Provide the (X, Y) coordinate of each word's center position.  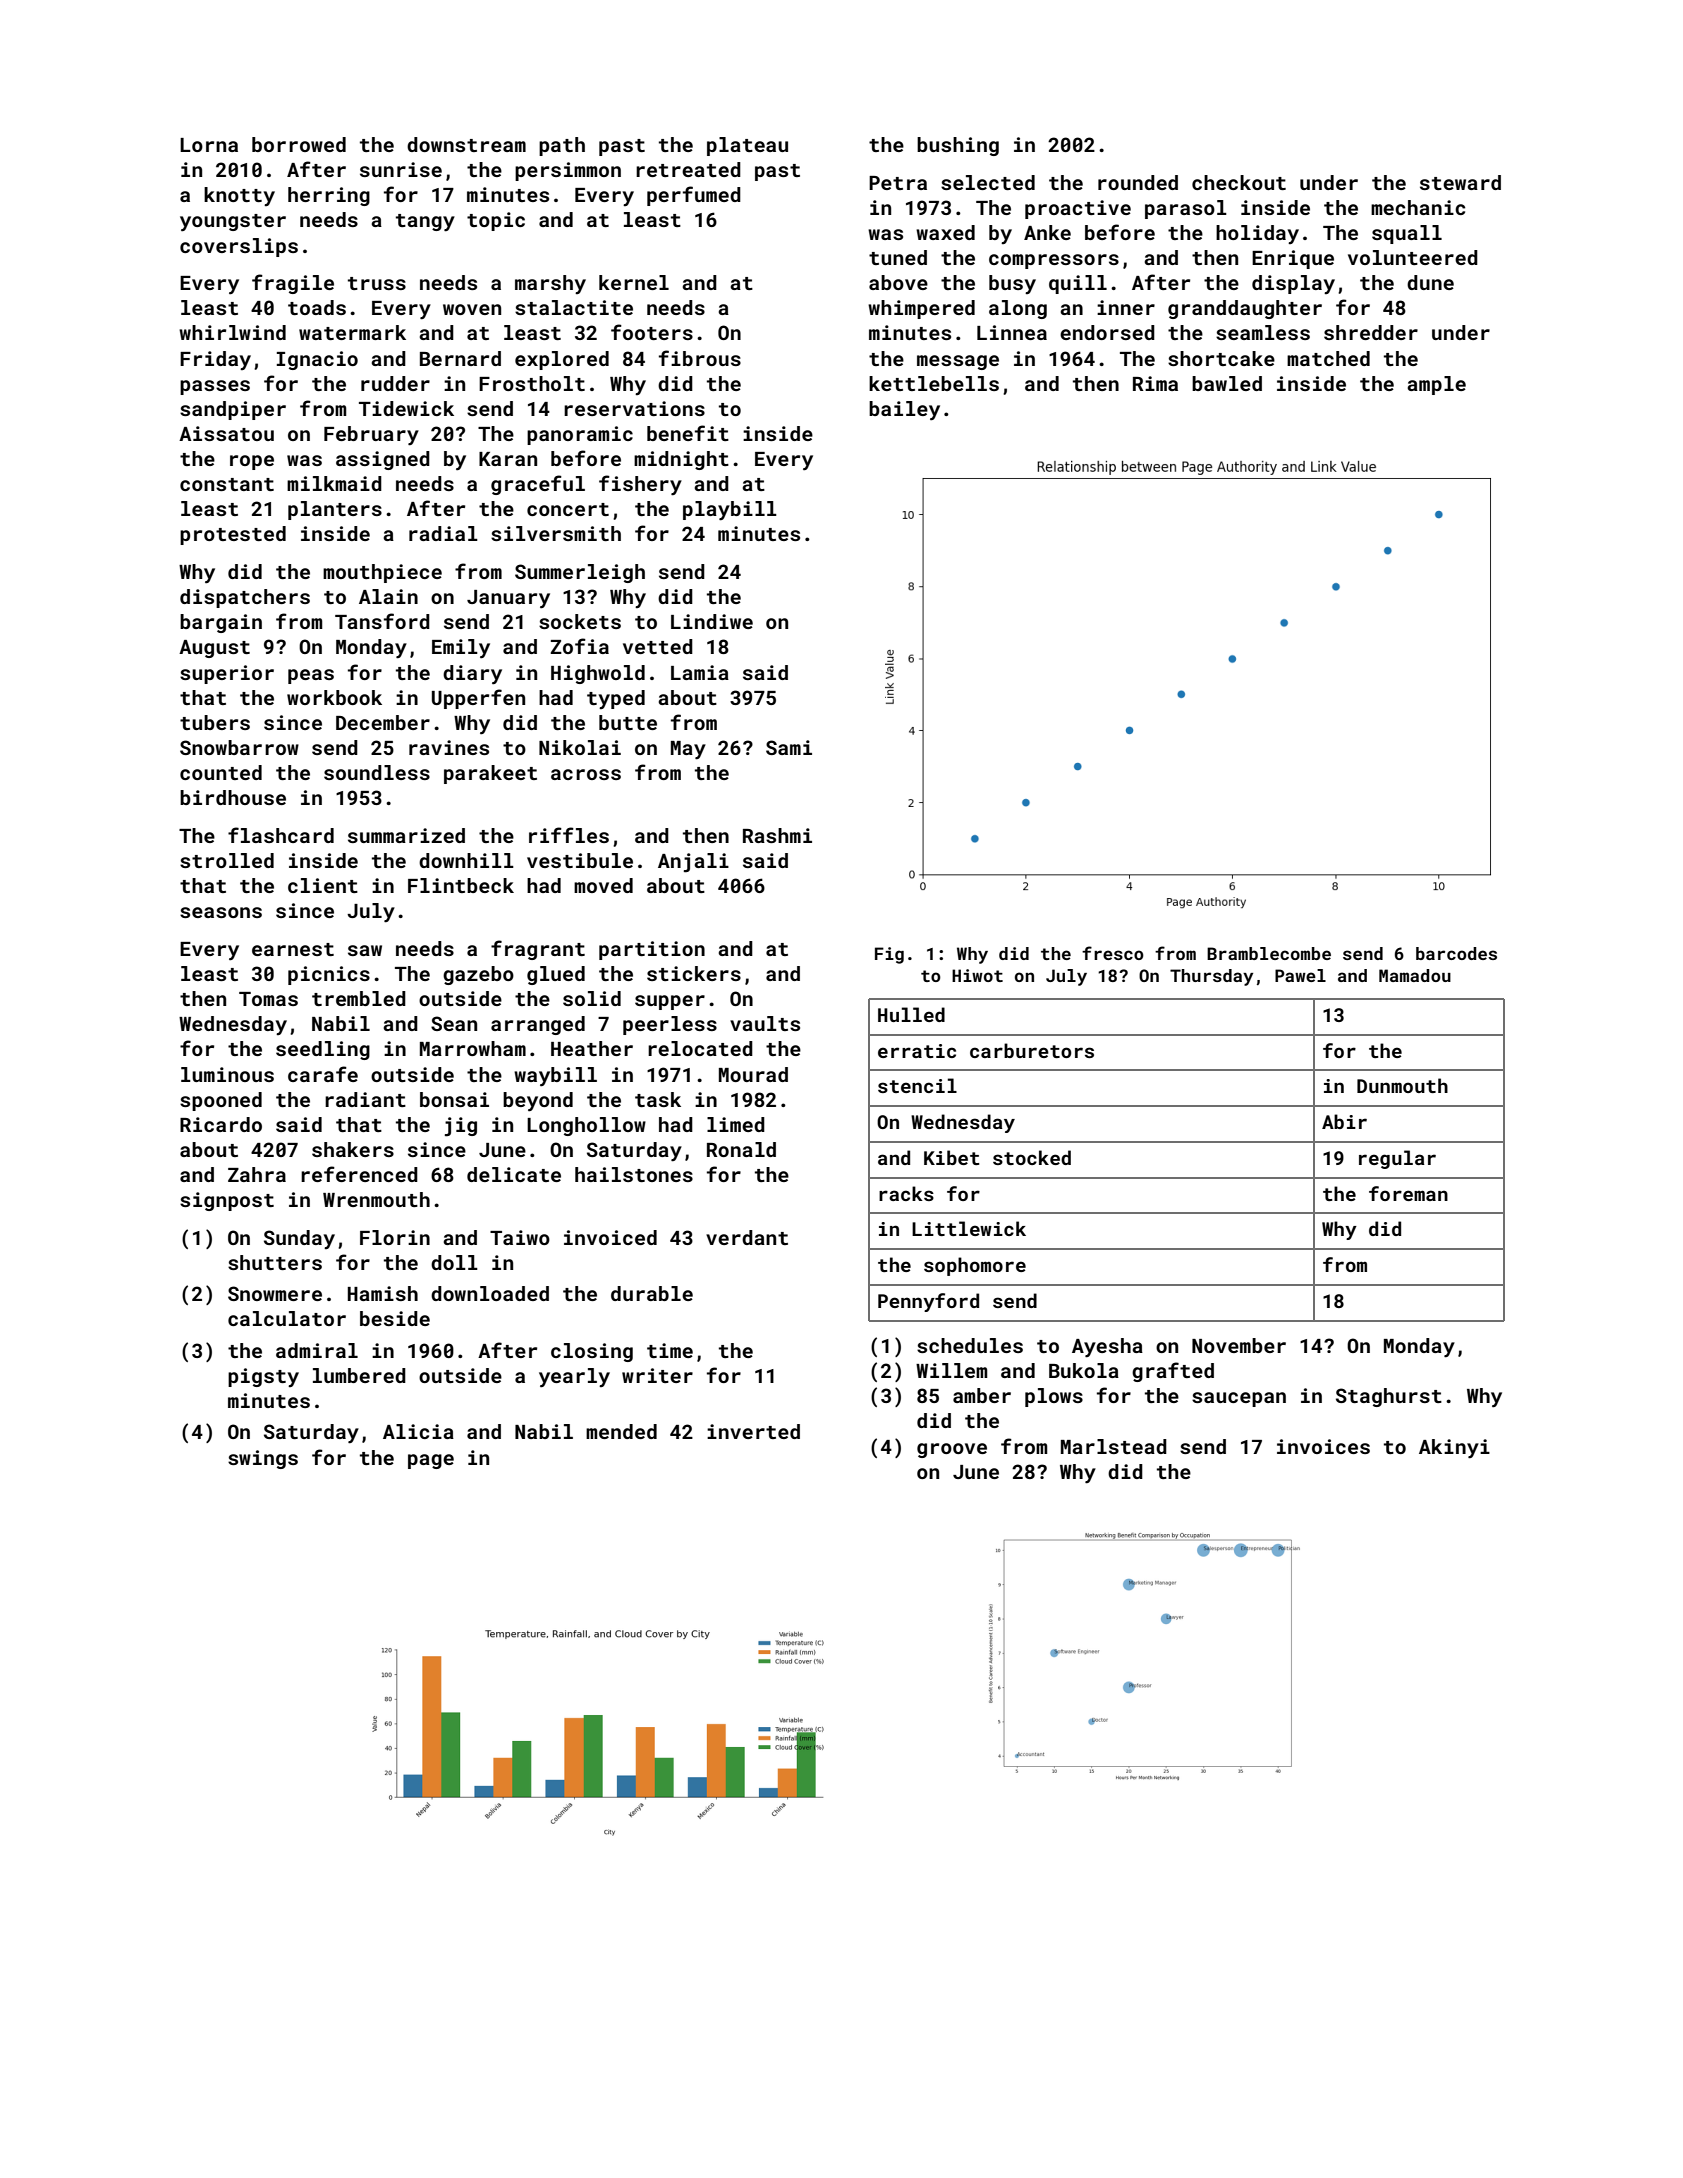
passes (215, 387)
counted (221, 772)
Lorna (209, 145)
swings (263, 1459)
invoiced (610, 1237)
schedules (970, 1345)
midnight (681, 460)
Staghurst (1389, 1397)
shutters (275, 1262)
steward (1460, 182)
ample (1436, 385)
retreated (688, 169)
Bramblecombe (1269, 953)
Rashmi (777, 835)
